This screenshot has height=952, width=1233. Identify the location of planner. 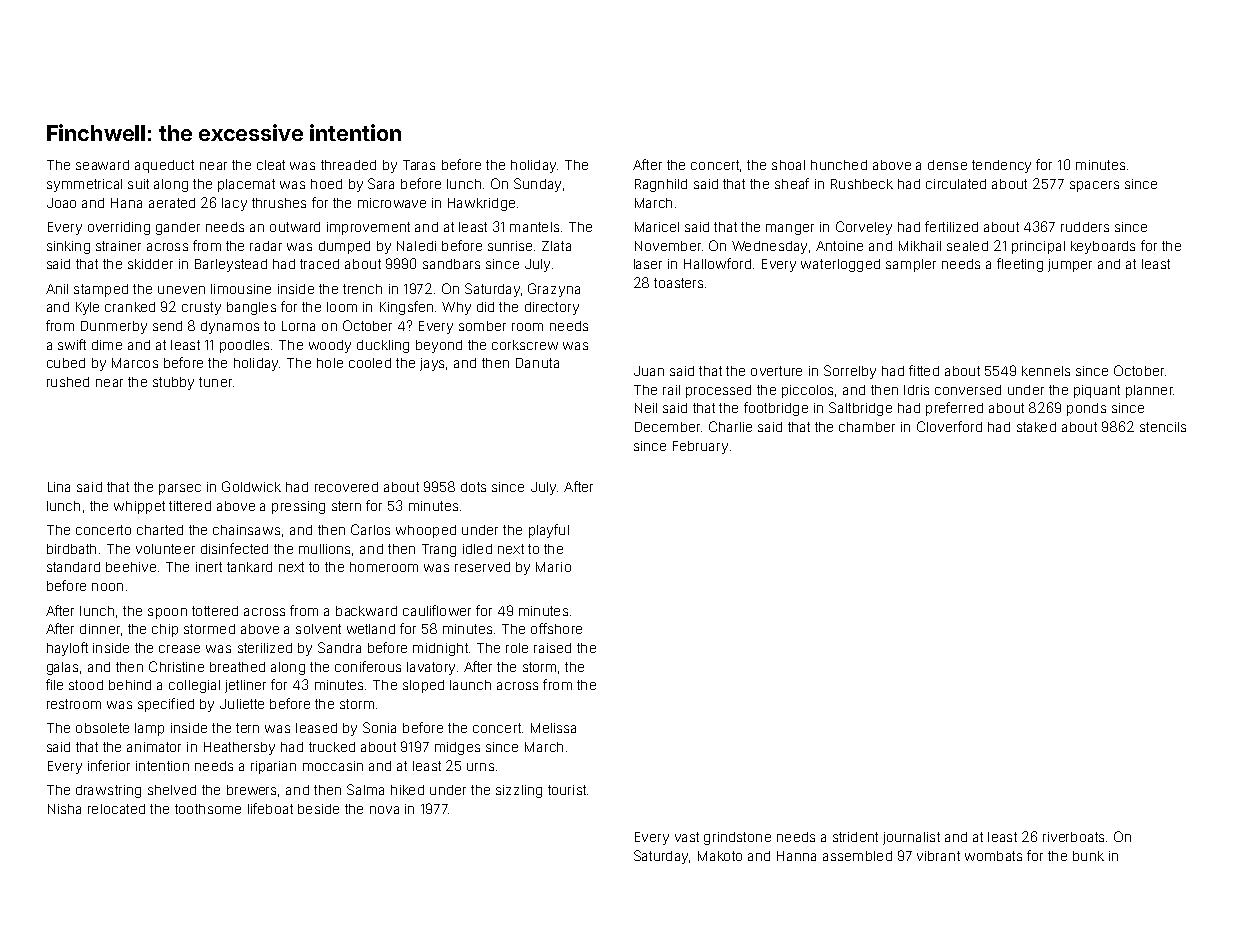
(1149, 391).
